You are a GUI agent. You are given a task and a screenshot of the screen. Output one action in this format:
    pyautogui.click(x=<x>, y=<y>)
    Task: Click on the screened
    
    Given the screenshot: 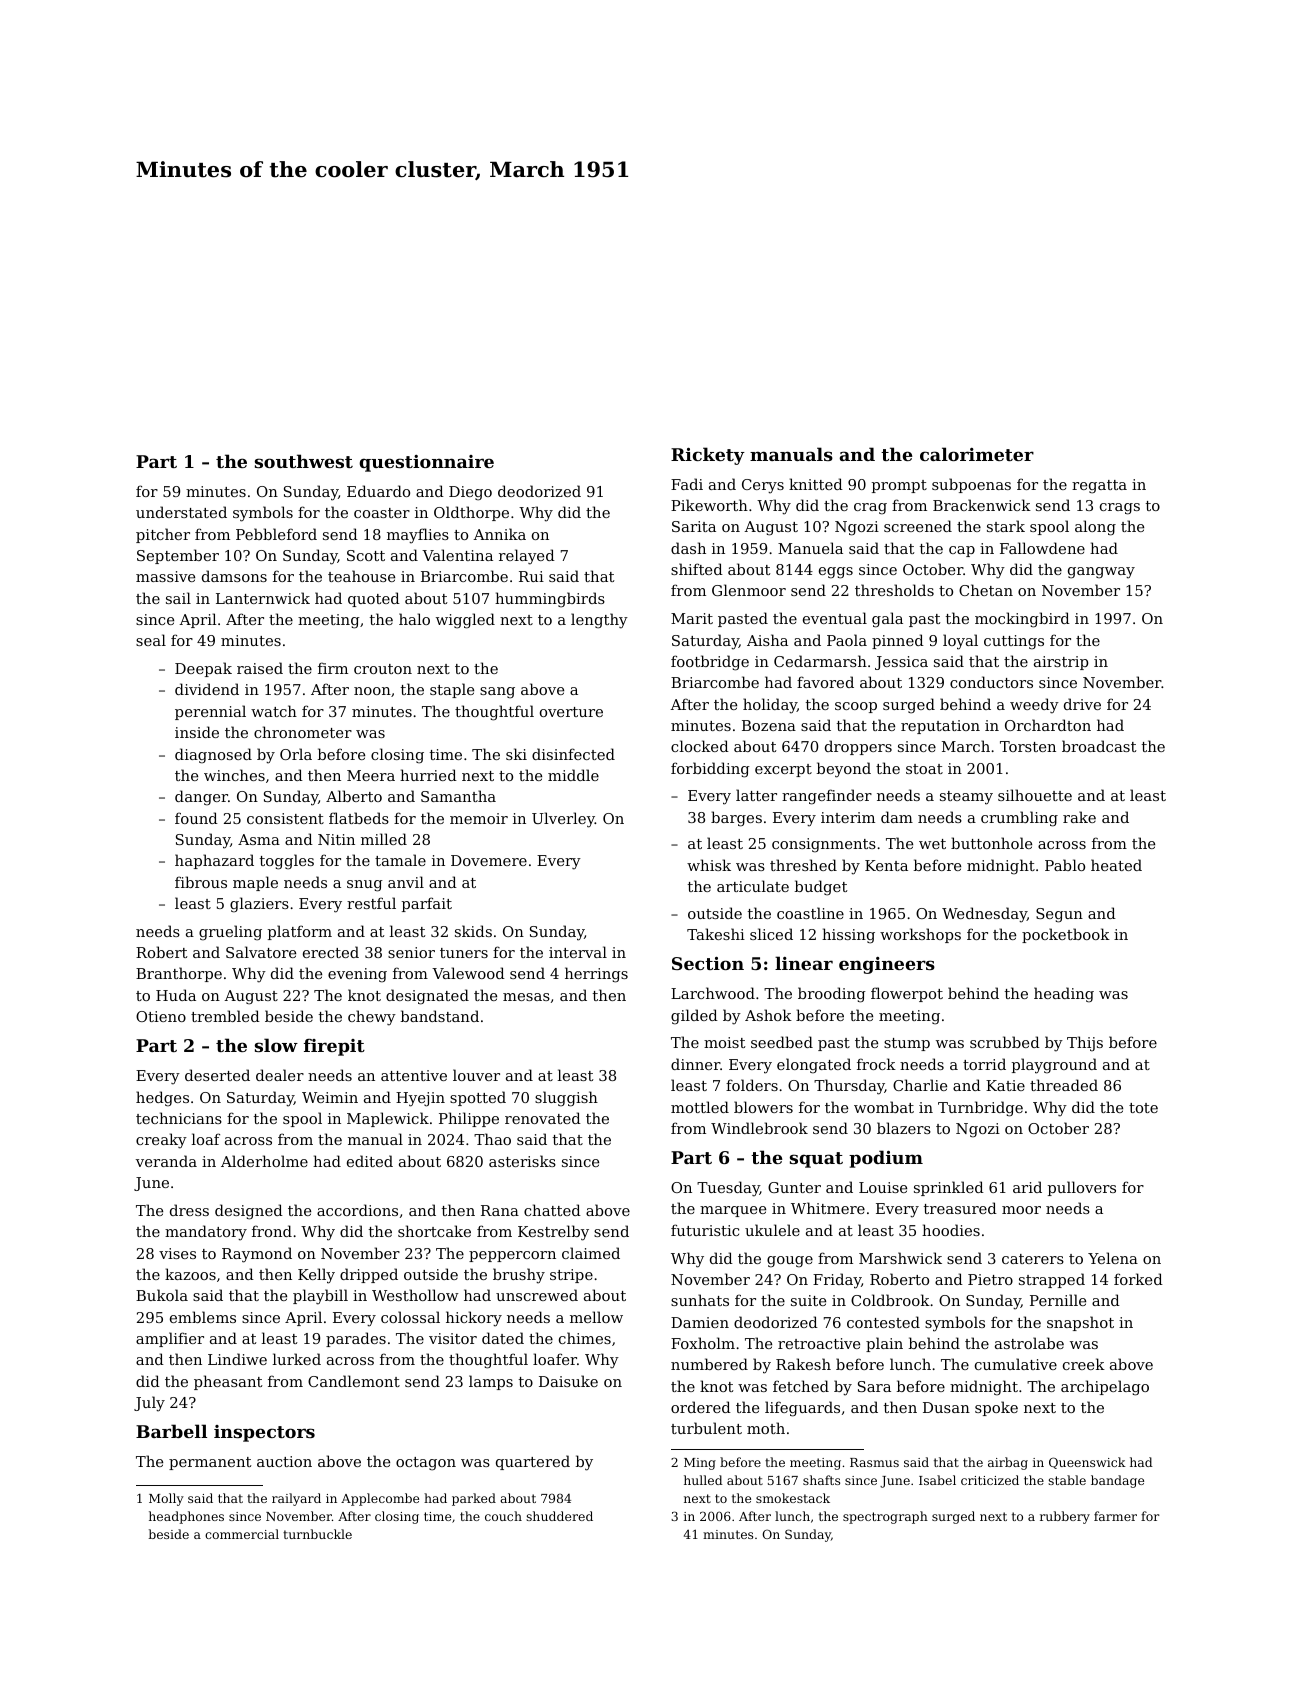 What is the action you would take?
    pyautogui.click(x=918, y=526)
